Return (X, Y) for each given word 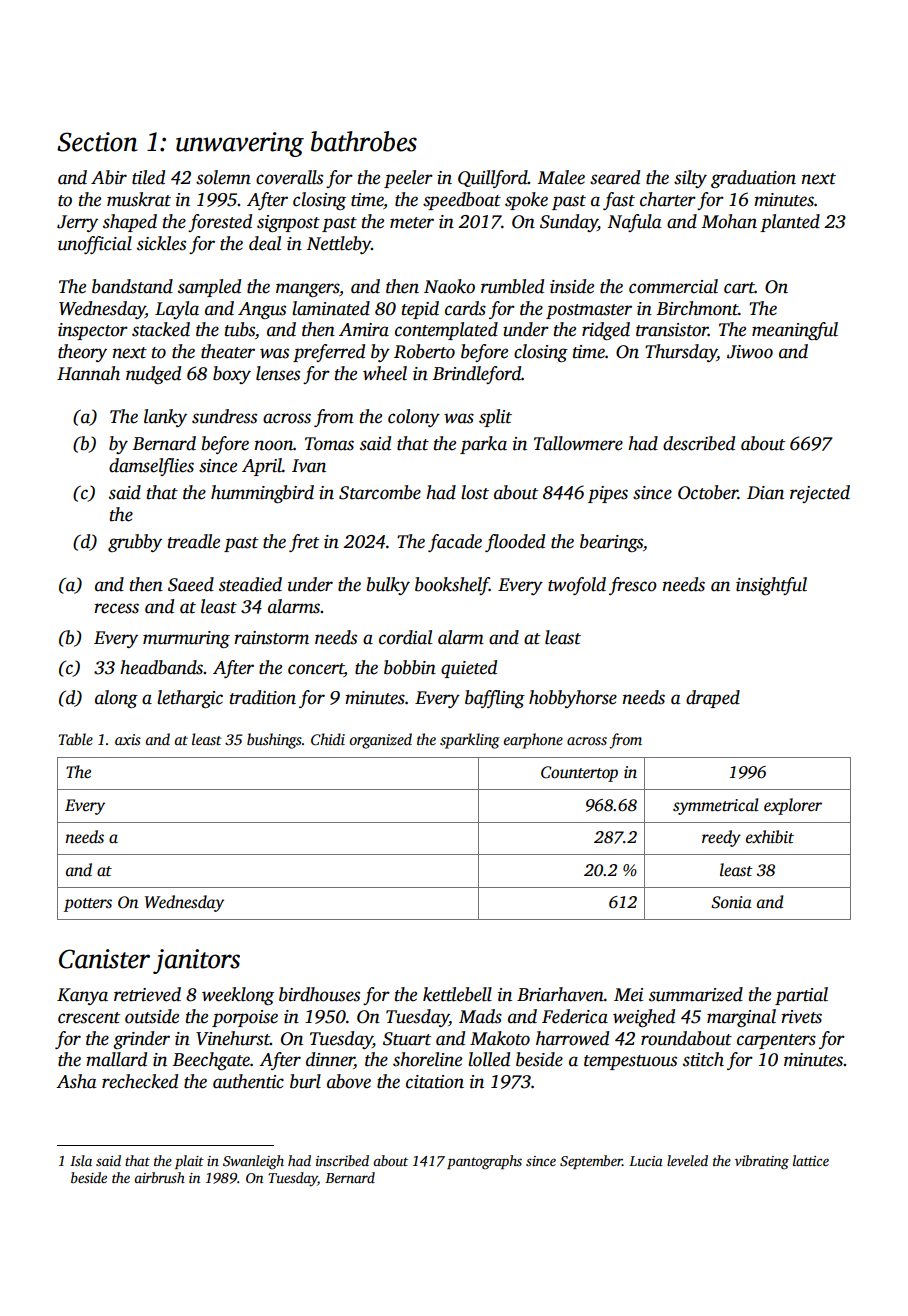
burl (305, 1081)
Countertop (579, 774)
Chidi (328, 739)
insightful (771, 586)
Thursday (681, 353)
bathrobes (364, 141)
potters (88, 905)
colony (414, 418)
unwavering (240, 144)
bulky (388, 586)
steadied (250, 584)
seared (615, 177)
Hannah (88, 373)
